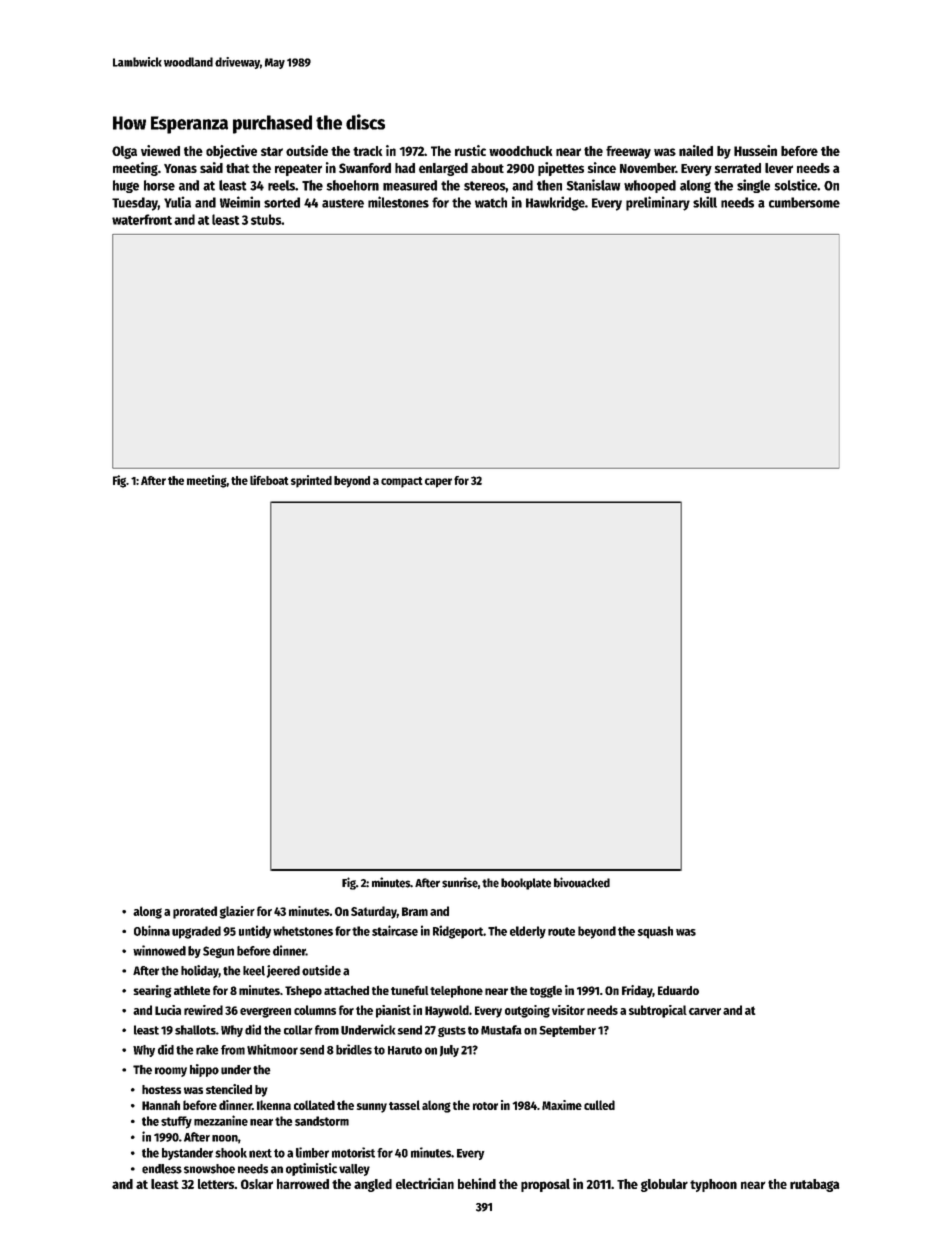  What do you see at coordinates (705, 1011) in the document?
I see `carver` at bounding box center [705, 1011].
